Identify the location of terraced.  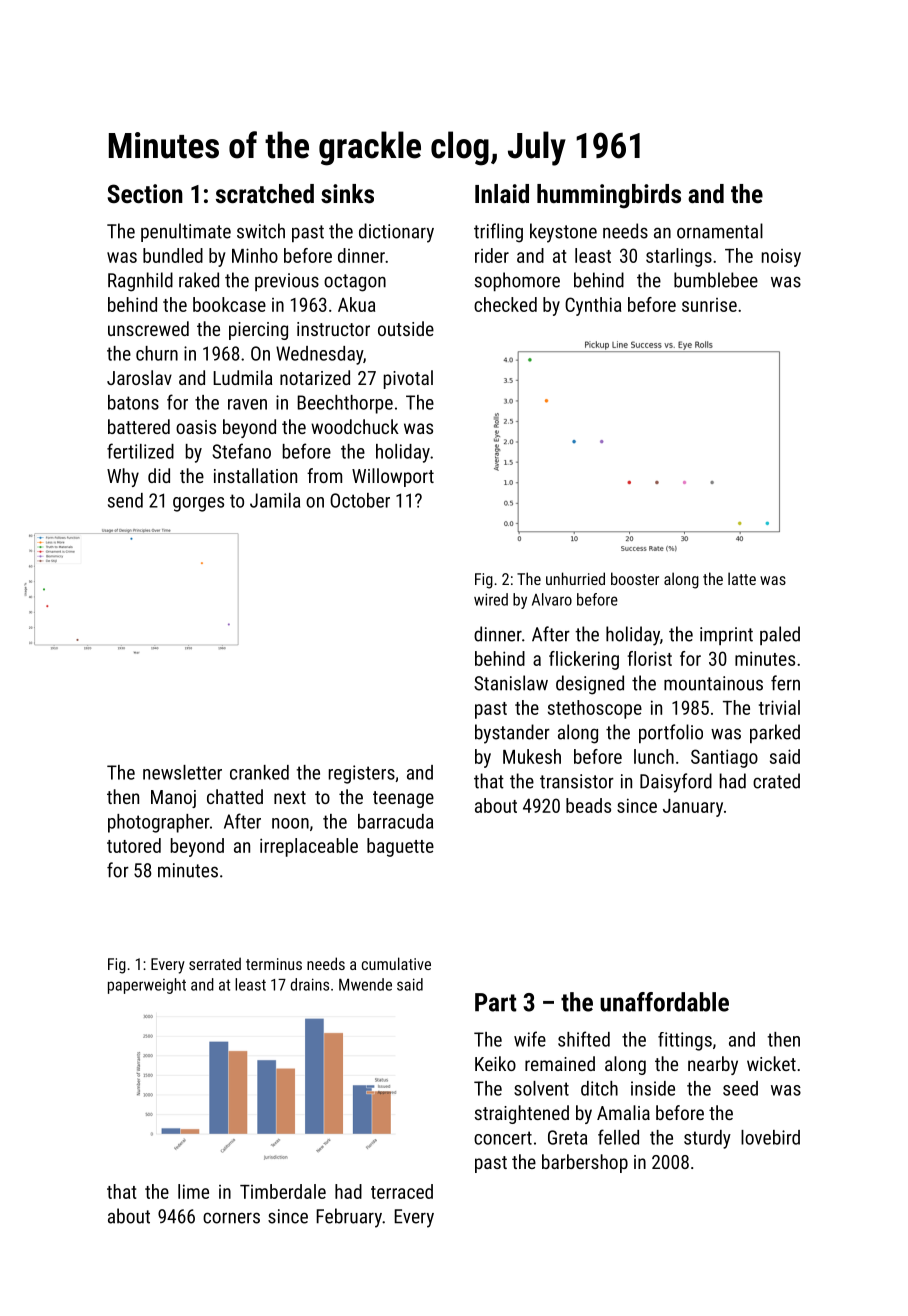
(402, 1191).
